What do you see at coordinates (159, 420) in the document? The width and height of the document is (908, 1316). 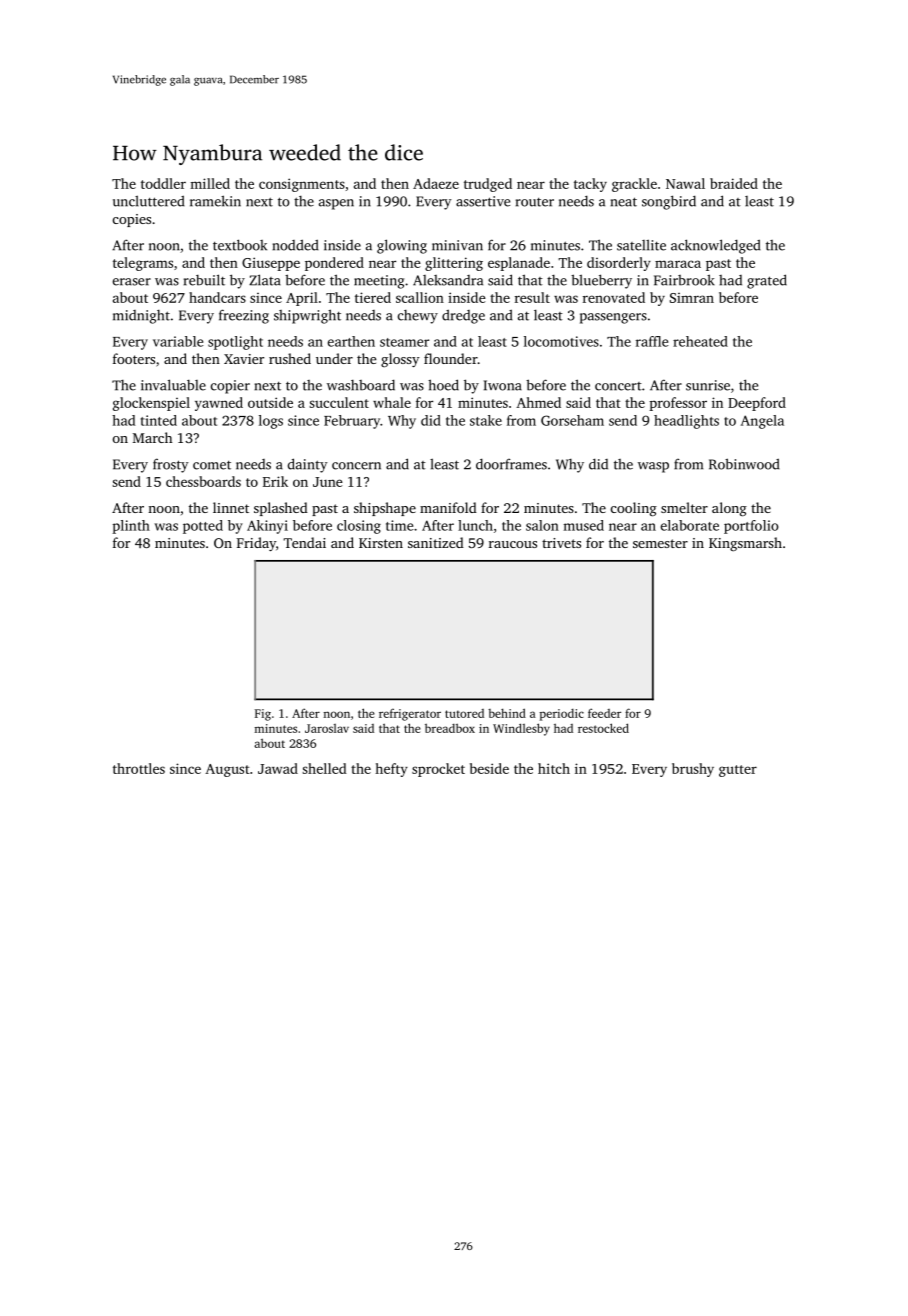 I see `tinted` at bounding box center [159, 420].
